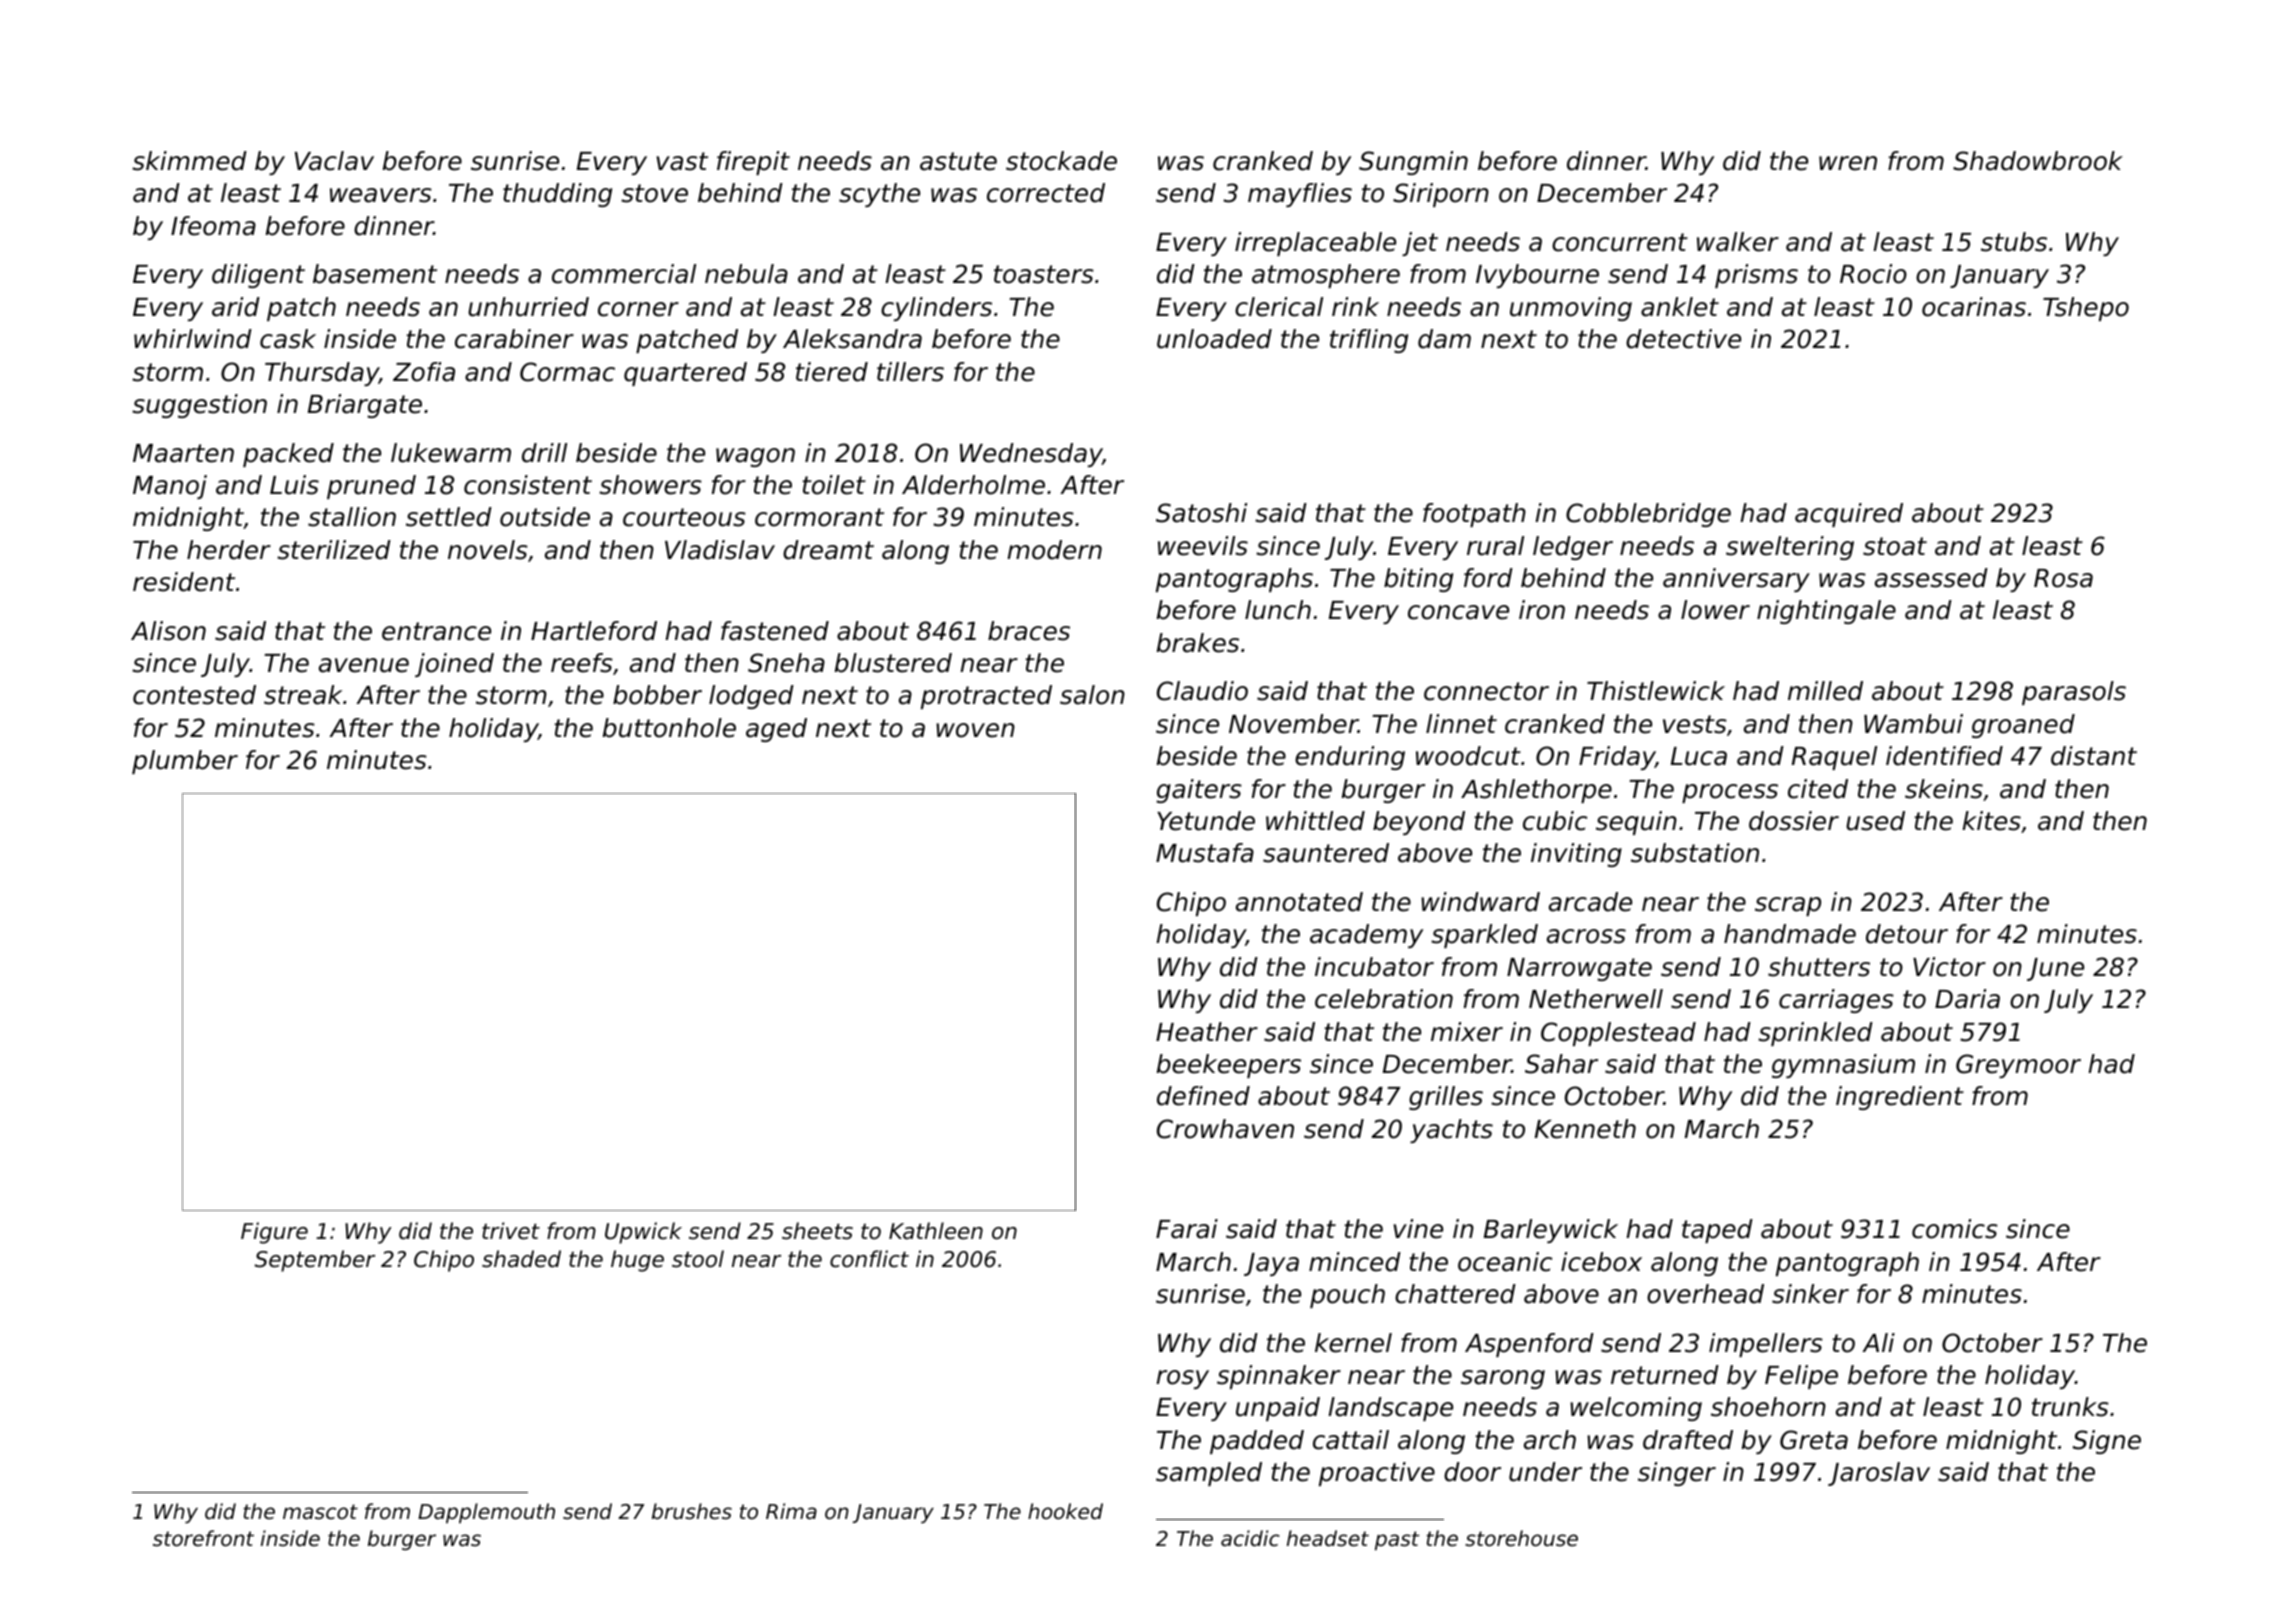  Describe the element at coordinates (1205, 853) in the page. I see `Mustafa` at that location.
